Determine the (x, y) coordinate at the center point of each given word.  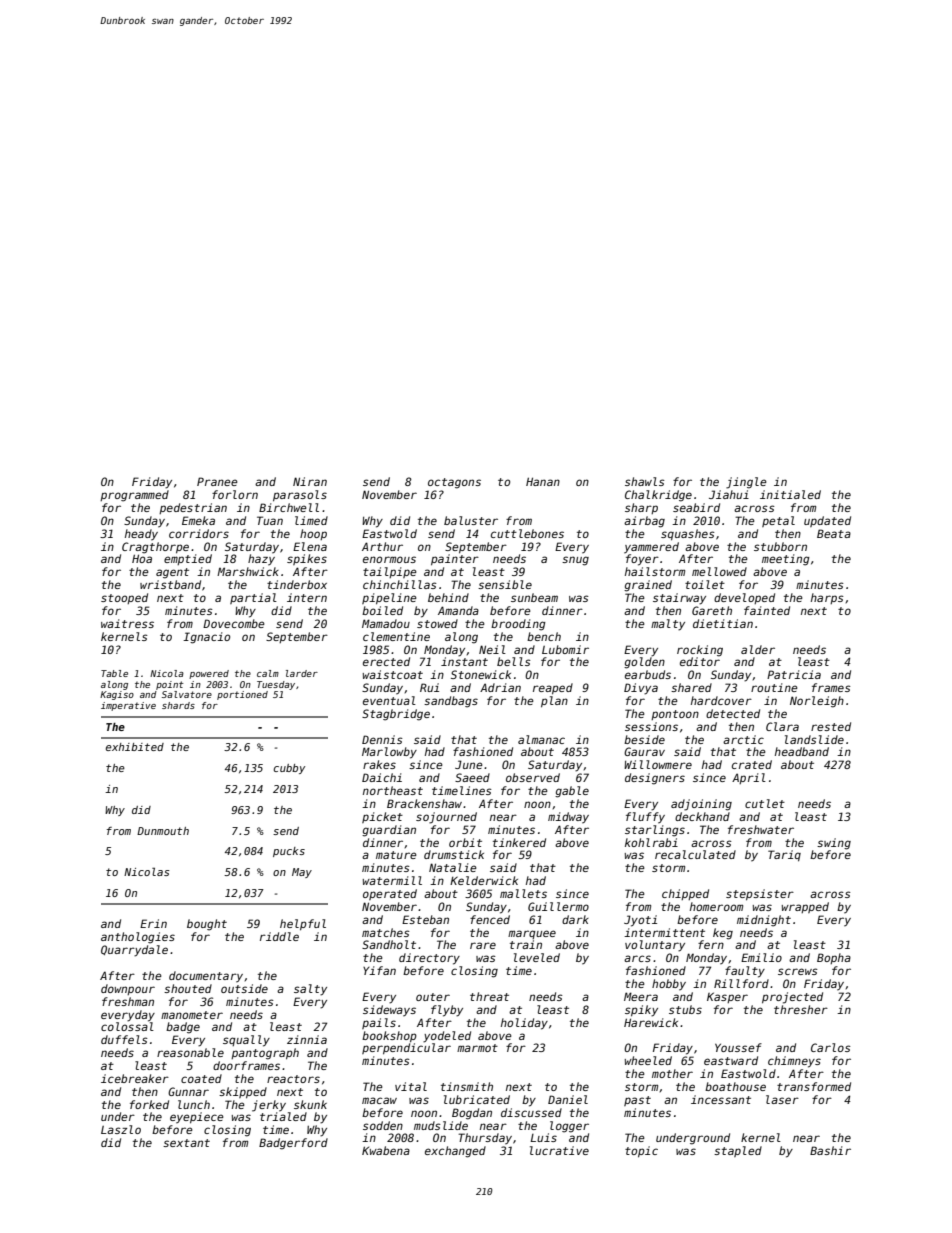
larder (302, 673)
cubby (289, 769)
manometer (192, 1015)
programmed (134, 496)
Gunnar (188, 1091)
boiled (382, 610)
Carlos (831, 1047)
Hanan (543, 481)
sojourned (446, 818)
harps (827, 598)
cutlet (765, 803)
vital (411, 1086)
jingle (746, 483)
